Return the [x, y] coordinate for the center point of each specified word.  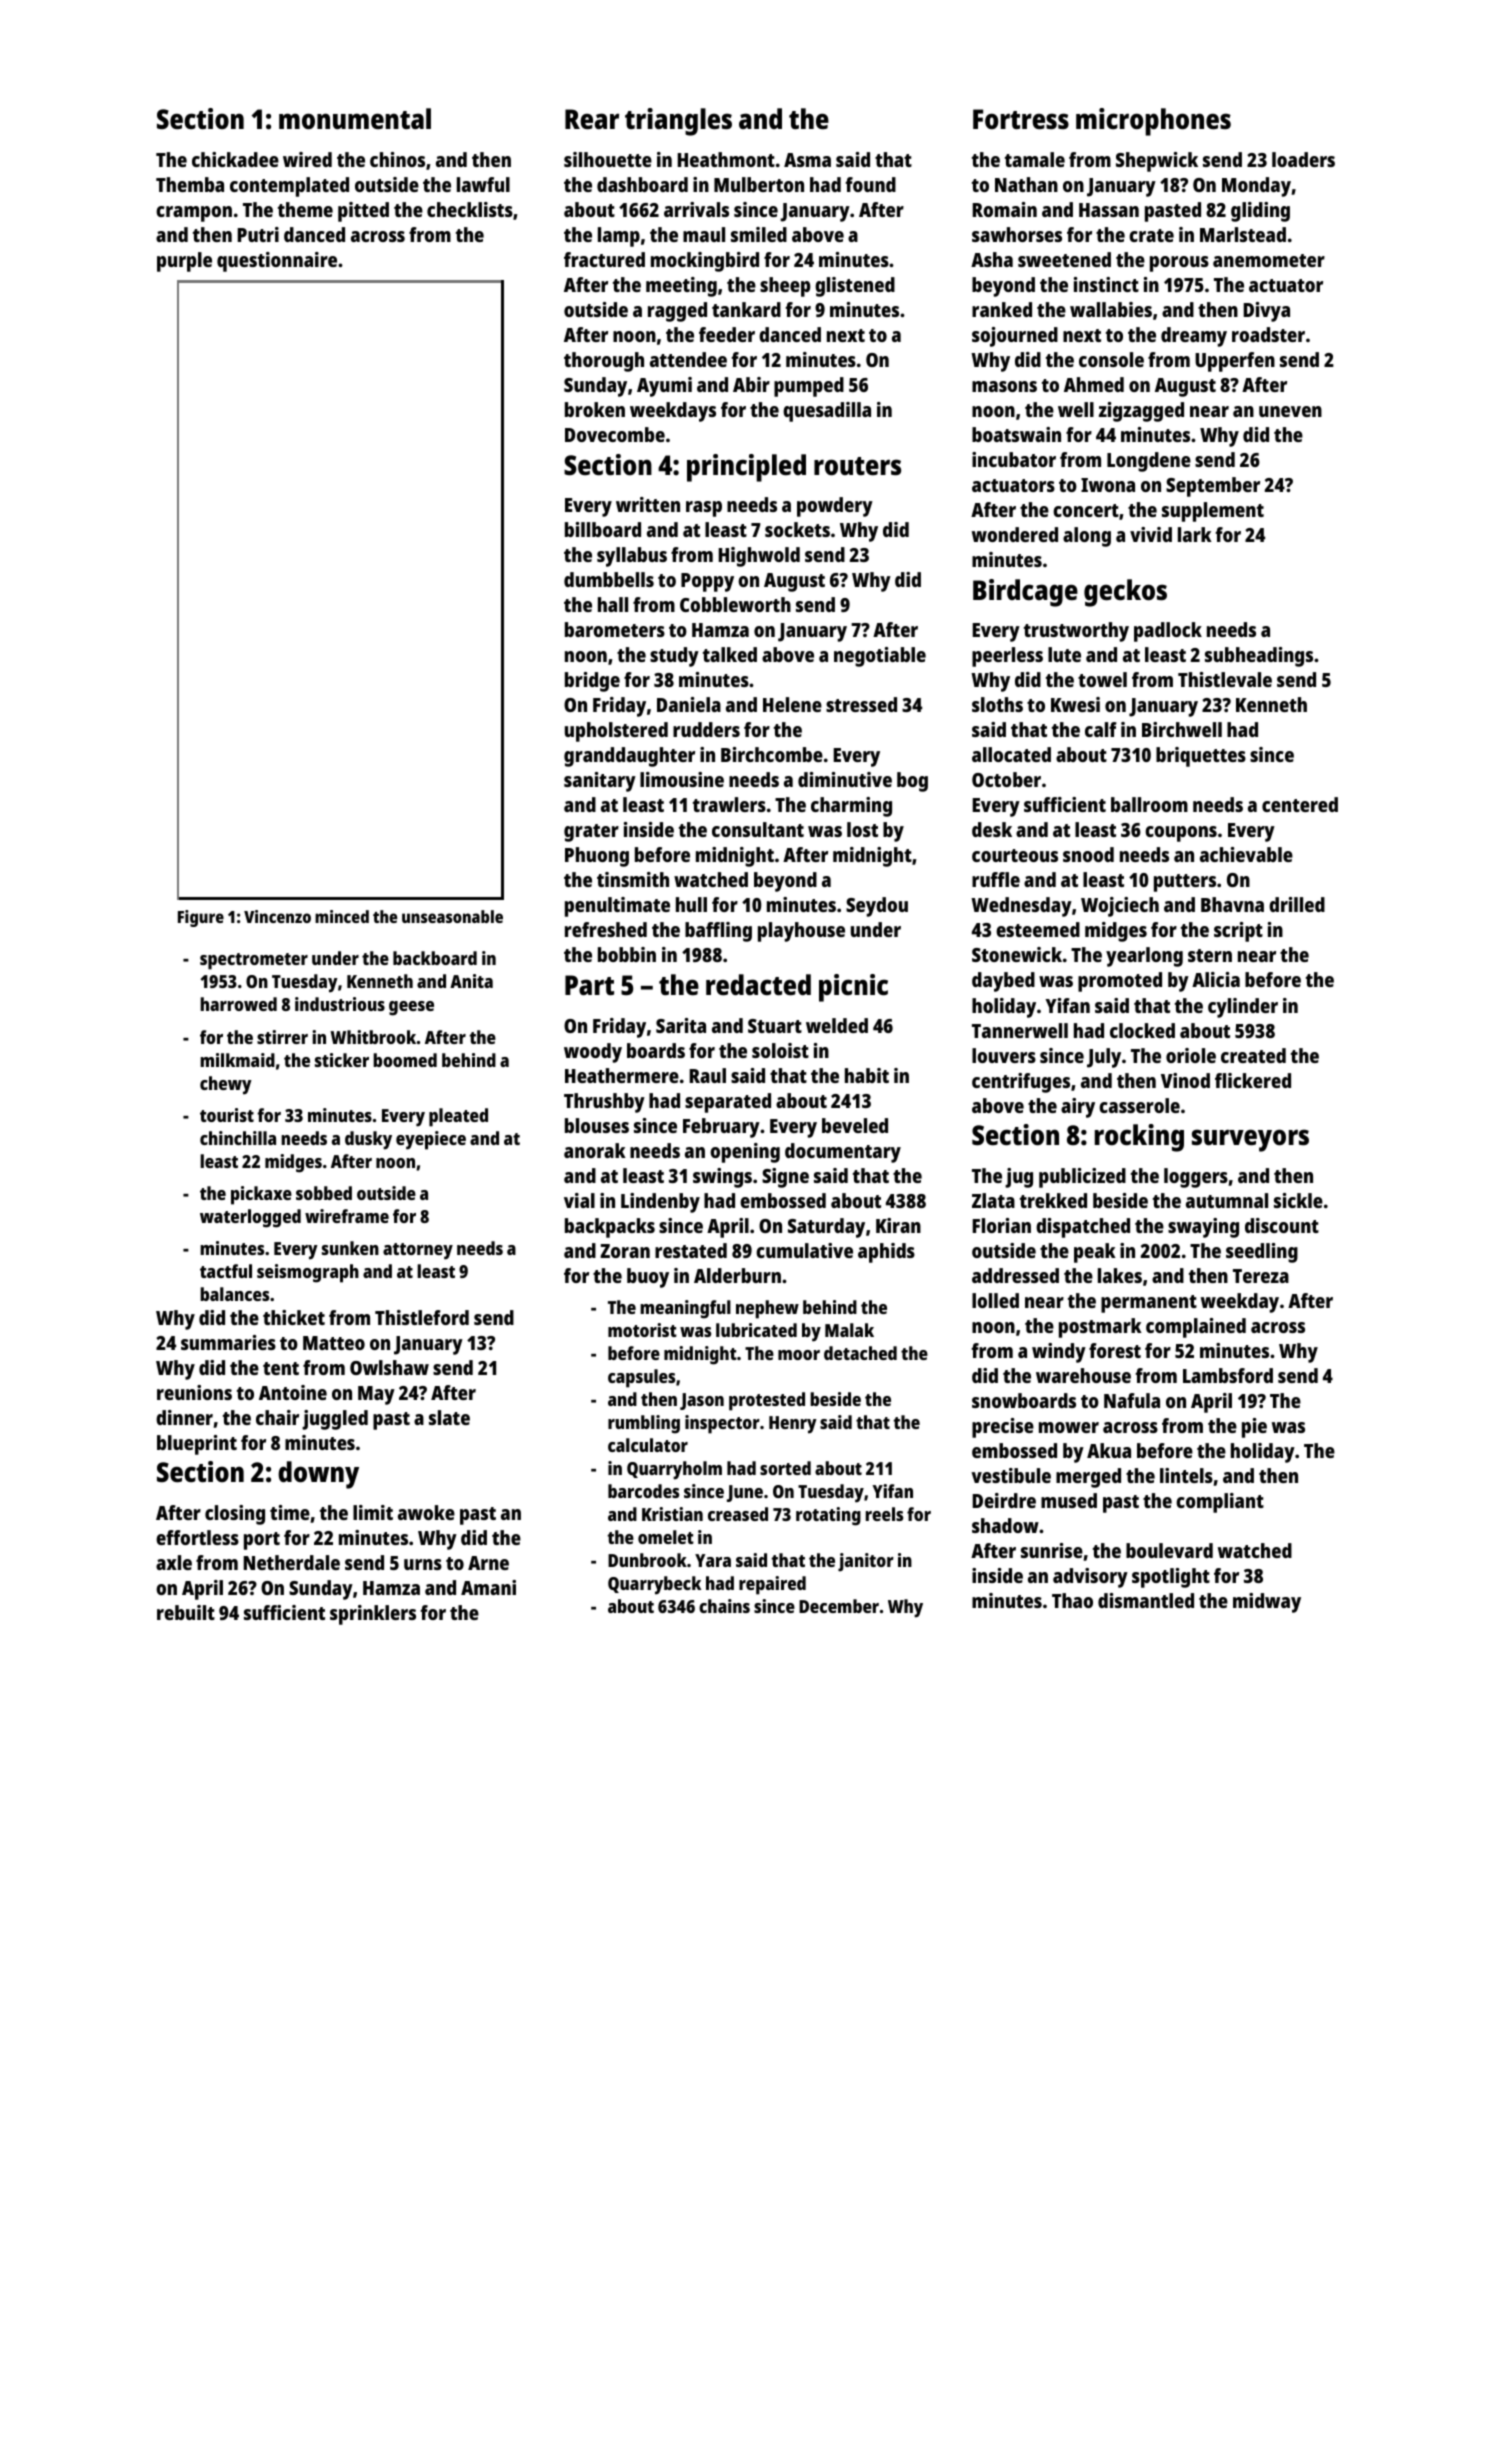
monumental [355, 119]
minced [342, 916]
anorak [595, 1150]
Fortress [1021, 119]
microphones [1153, 122]
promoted [1120, 982]
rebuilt [186, 1612]
